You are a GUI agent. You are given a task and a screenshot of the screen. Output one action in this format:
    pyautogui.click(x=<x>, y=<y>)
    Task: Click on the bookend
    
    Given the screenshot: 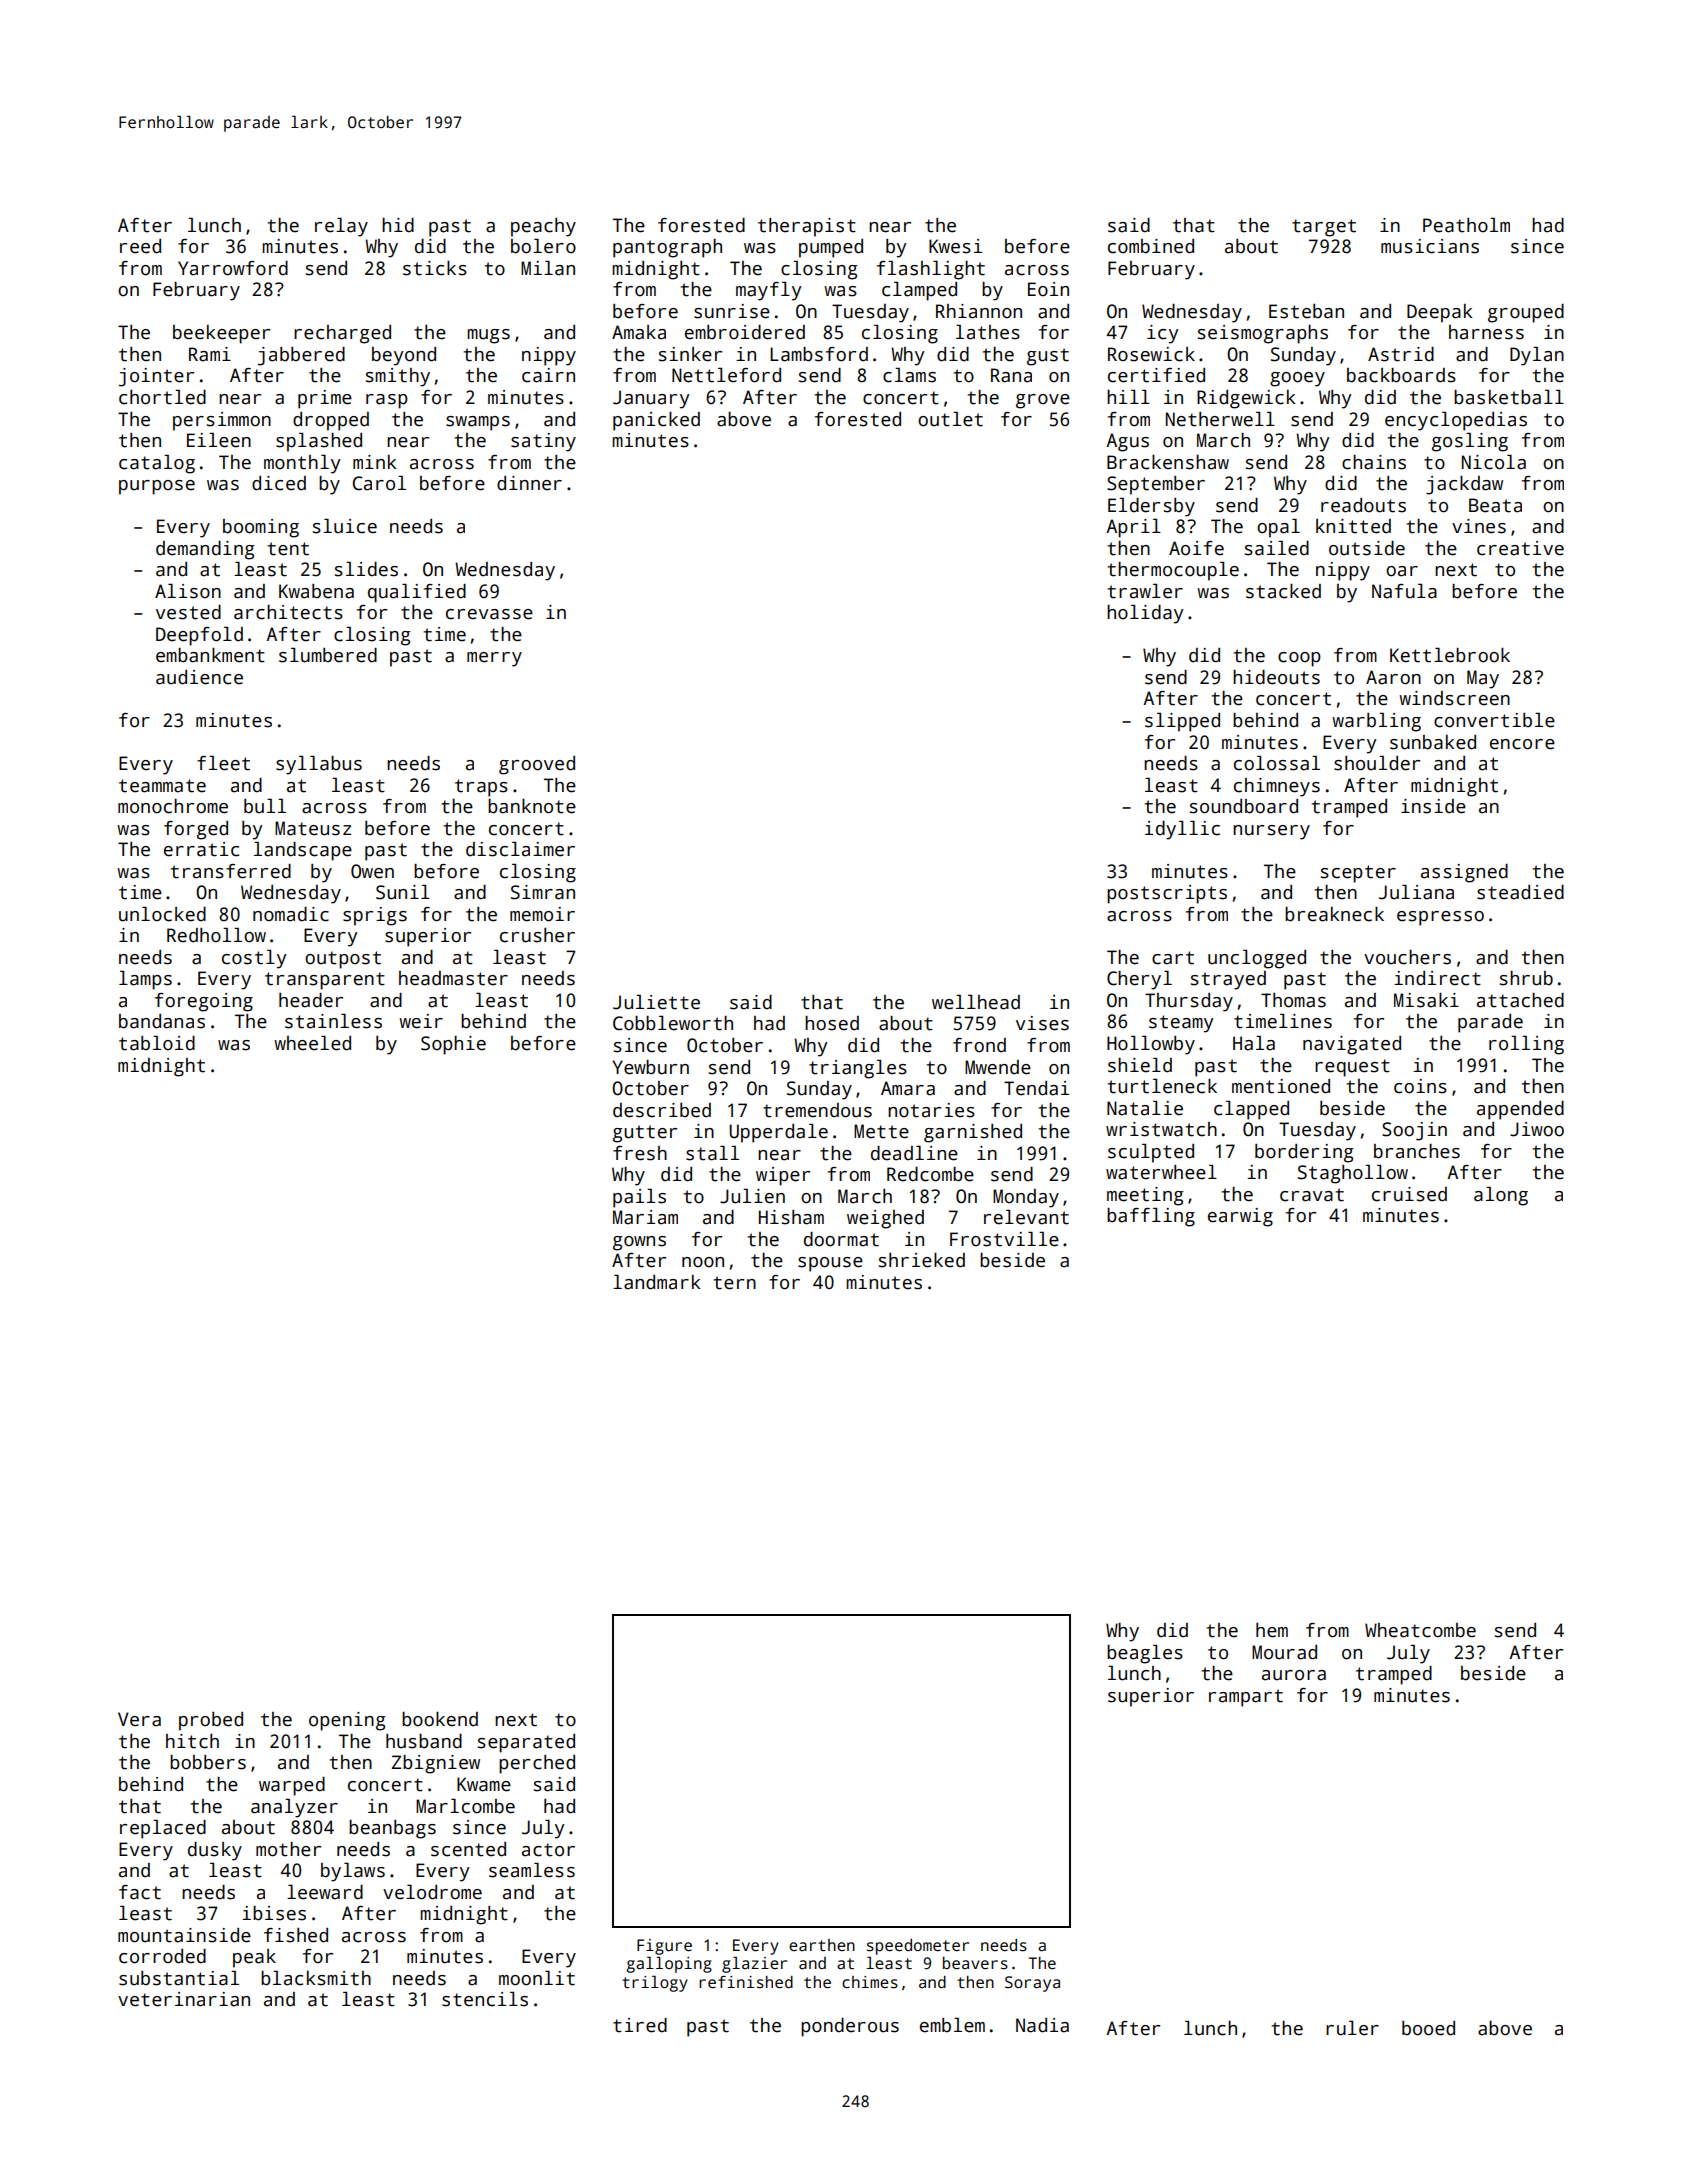 What is the action you would take?
    pyautogui.click(x=440, y=1719)
